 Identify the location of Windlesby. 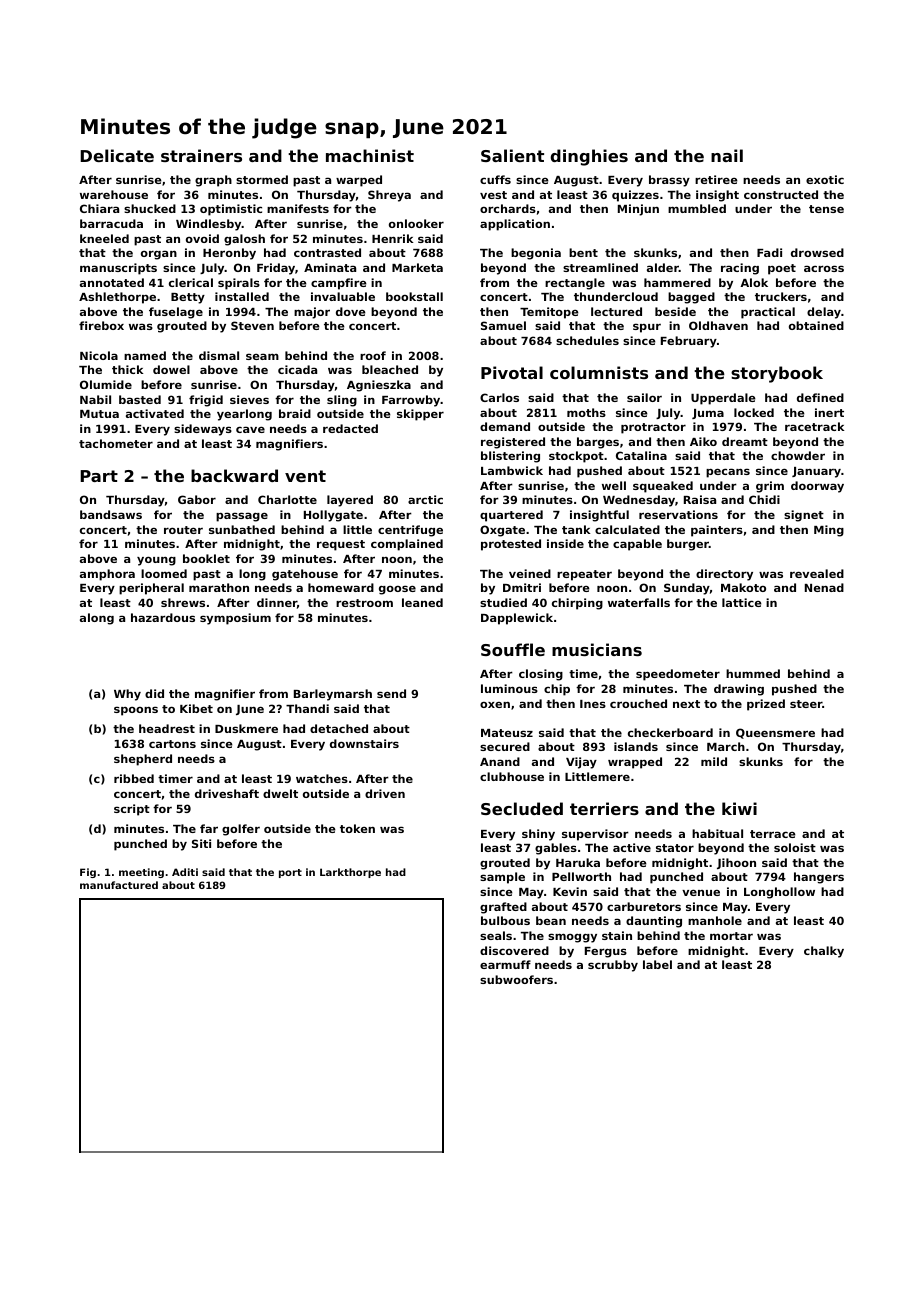
(209, 225).
